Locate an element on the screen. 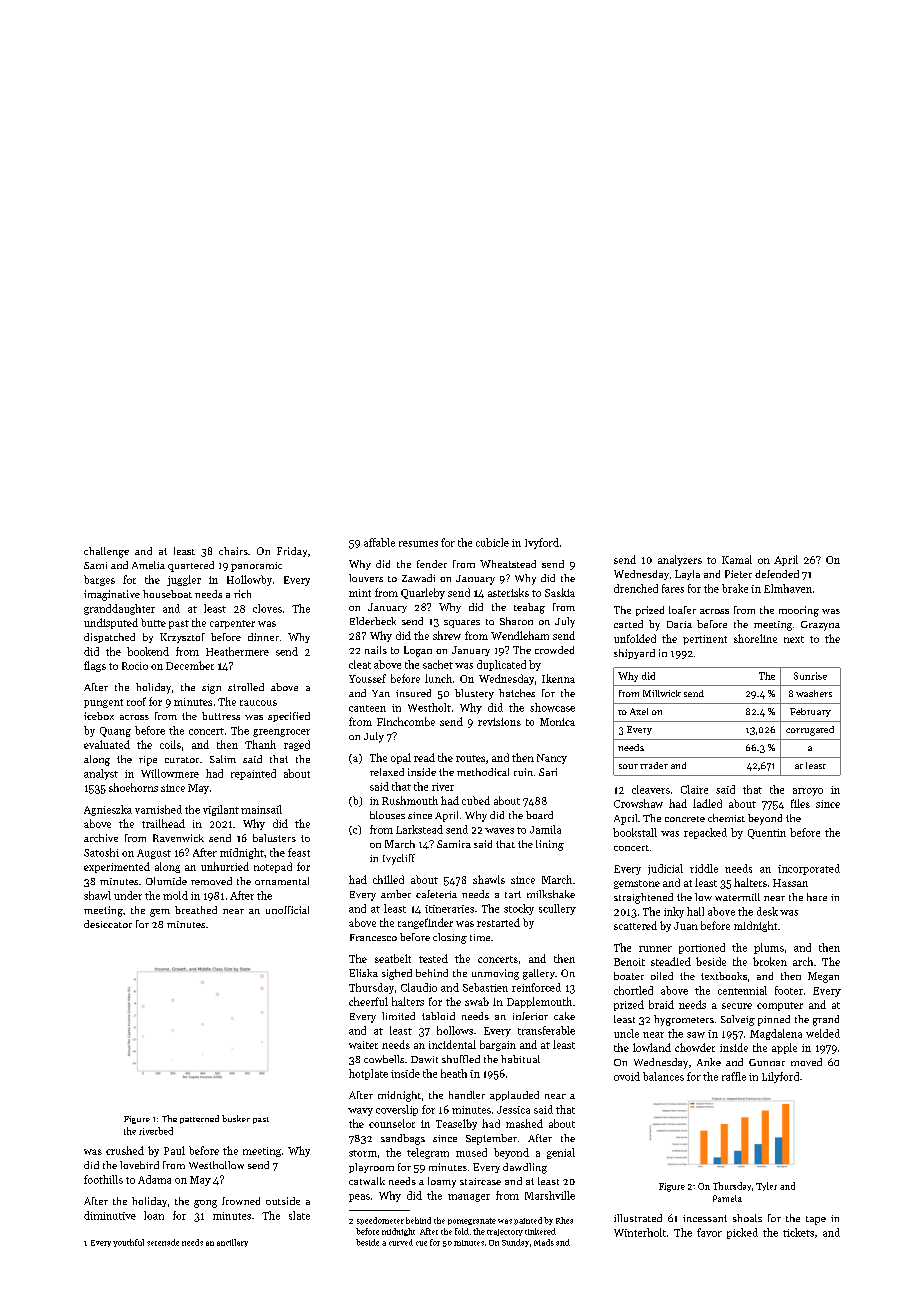 Image resolution: width=924 pixels, height=1308 pixels. hare is located at coordinates (817, 897).
